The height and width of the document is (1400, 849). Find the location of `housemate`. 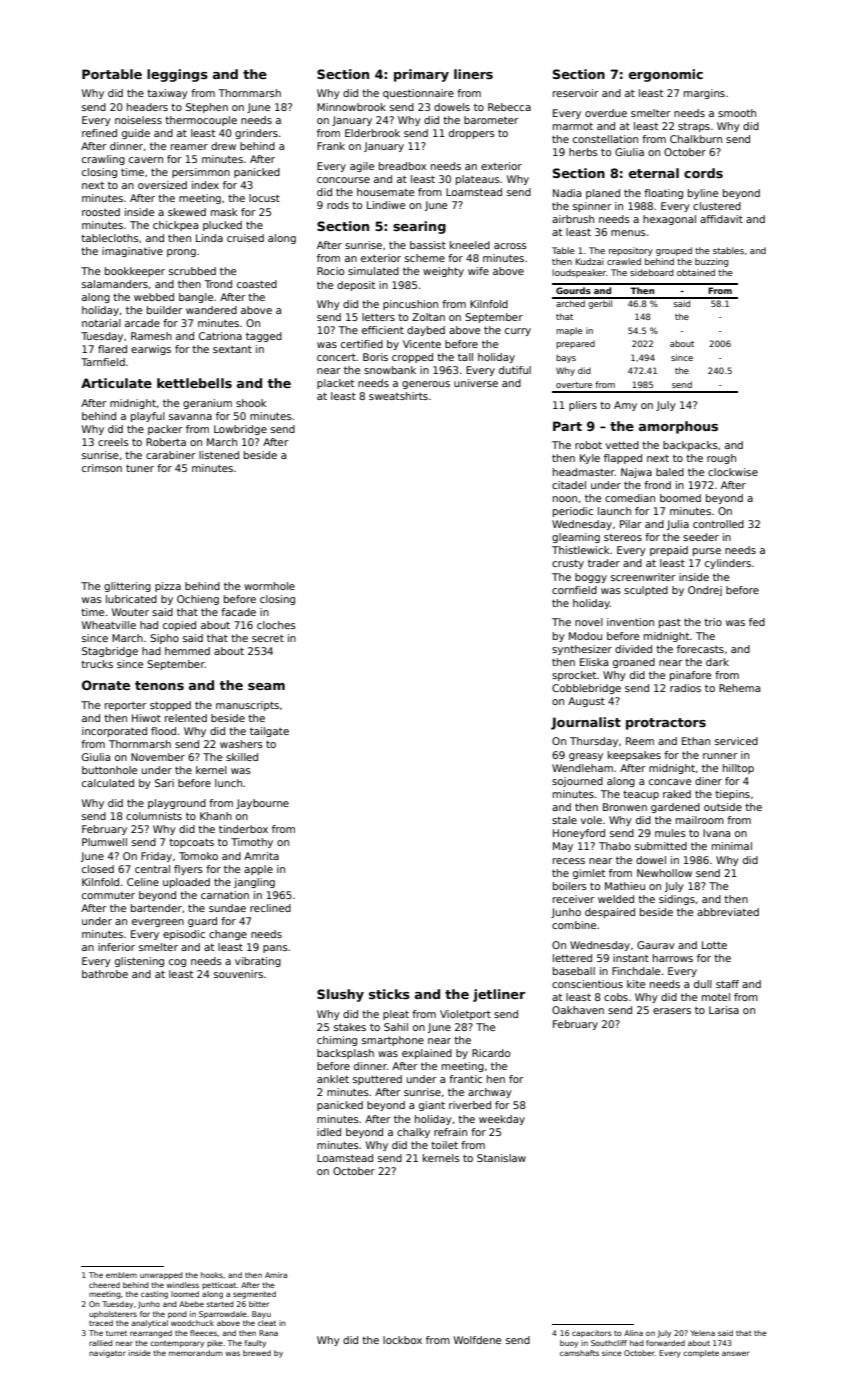

housemate is located at coordinates (385, 192).
